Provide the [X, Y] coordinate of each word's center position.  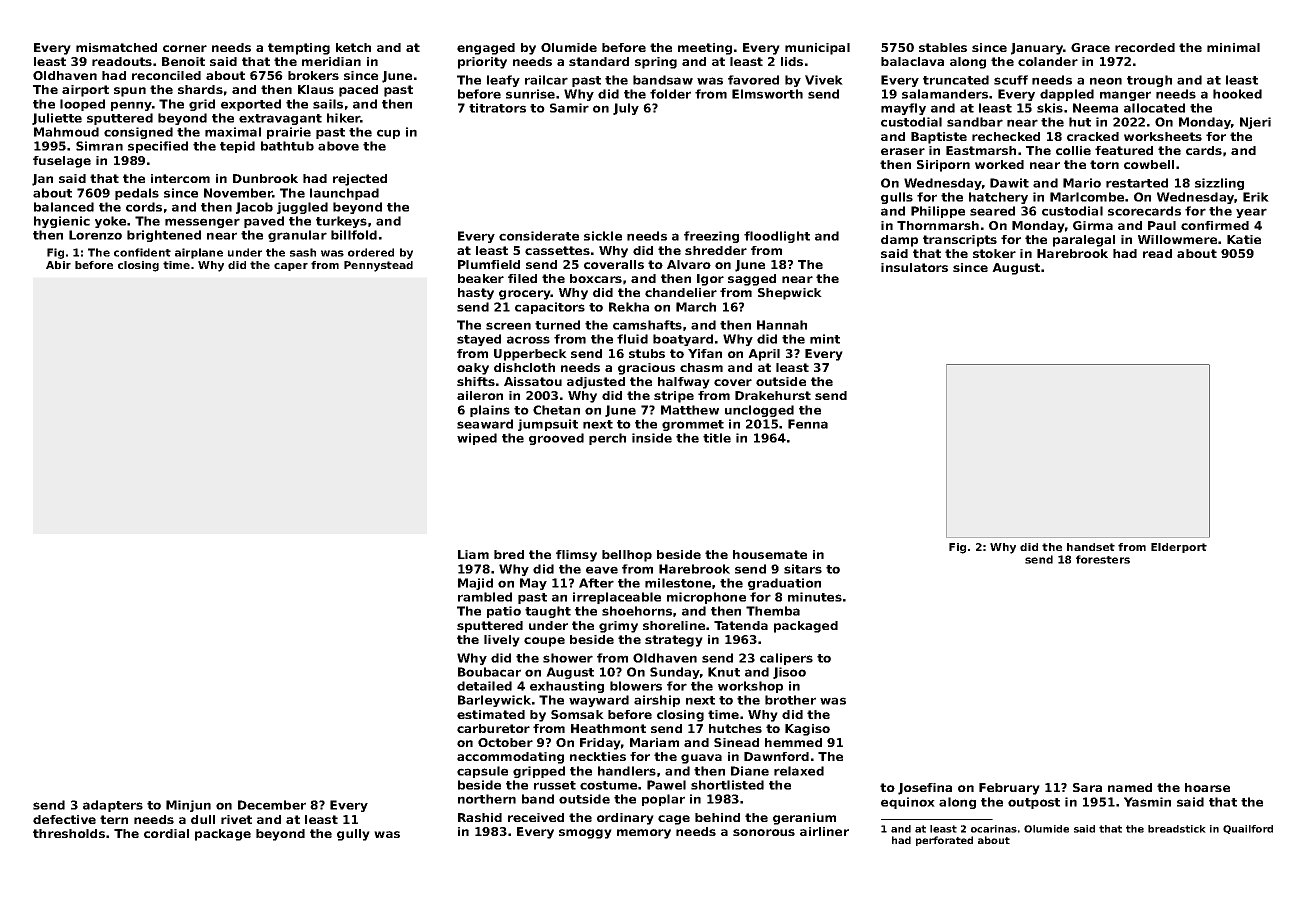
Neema [1095, 108]
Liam [473, 554]
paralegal [1084, 241]
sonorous [764, 832]
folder [670, 94]
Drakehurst [773, 395]
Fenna [808, 424]
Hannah [782, 325]
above [338, 146]
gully [353, 835]
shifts [476, 381]
